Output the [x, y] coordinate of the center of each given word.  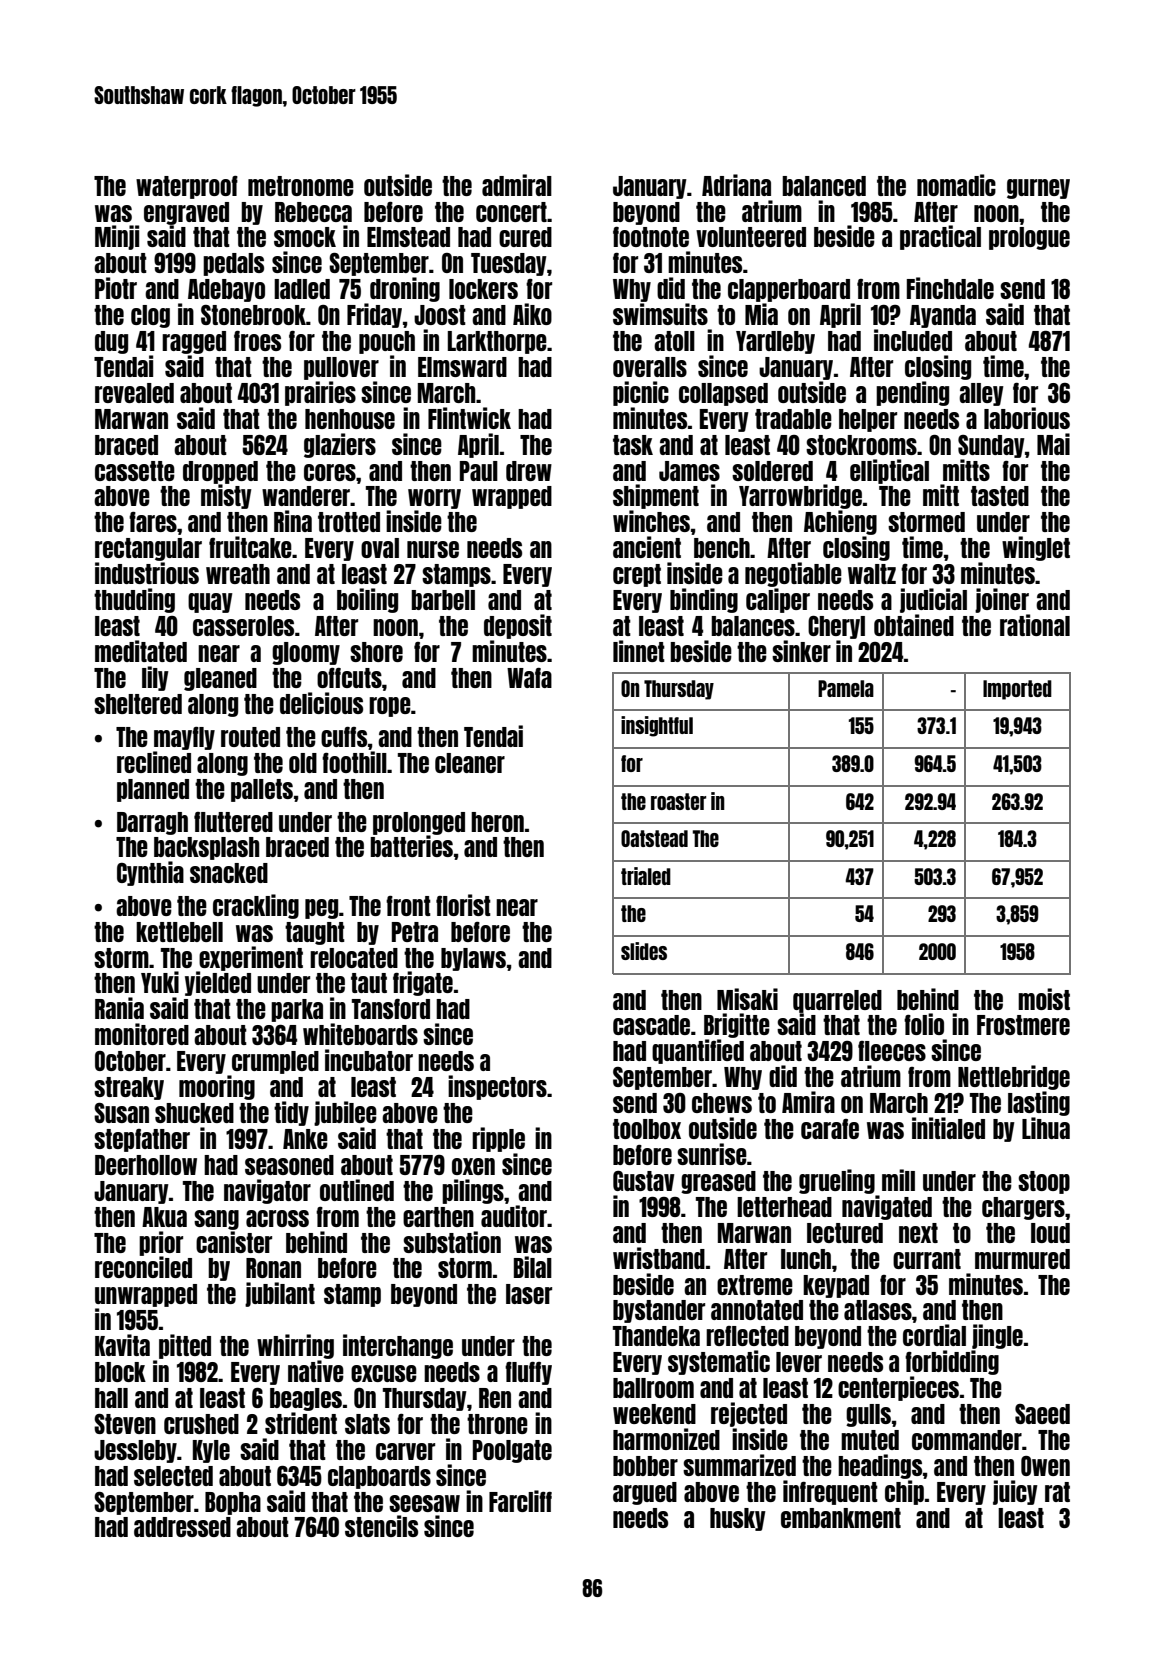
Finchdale [950, 288]
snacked [229, 873]
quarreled [837, 1001]
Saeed [1042, 1414]
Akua [164, 1217]
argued [645, 1493]
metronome [301, 186]
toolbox [647, 1129]
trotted [349, 522]
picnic [641, 393]
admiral [517, 185]
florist [463, 905]
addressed [182, 1527]
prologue [1029, 238]
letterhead [784, 1207]
